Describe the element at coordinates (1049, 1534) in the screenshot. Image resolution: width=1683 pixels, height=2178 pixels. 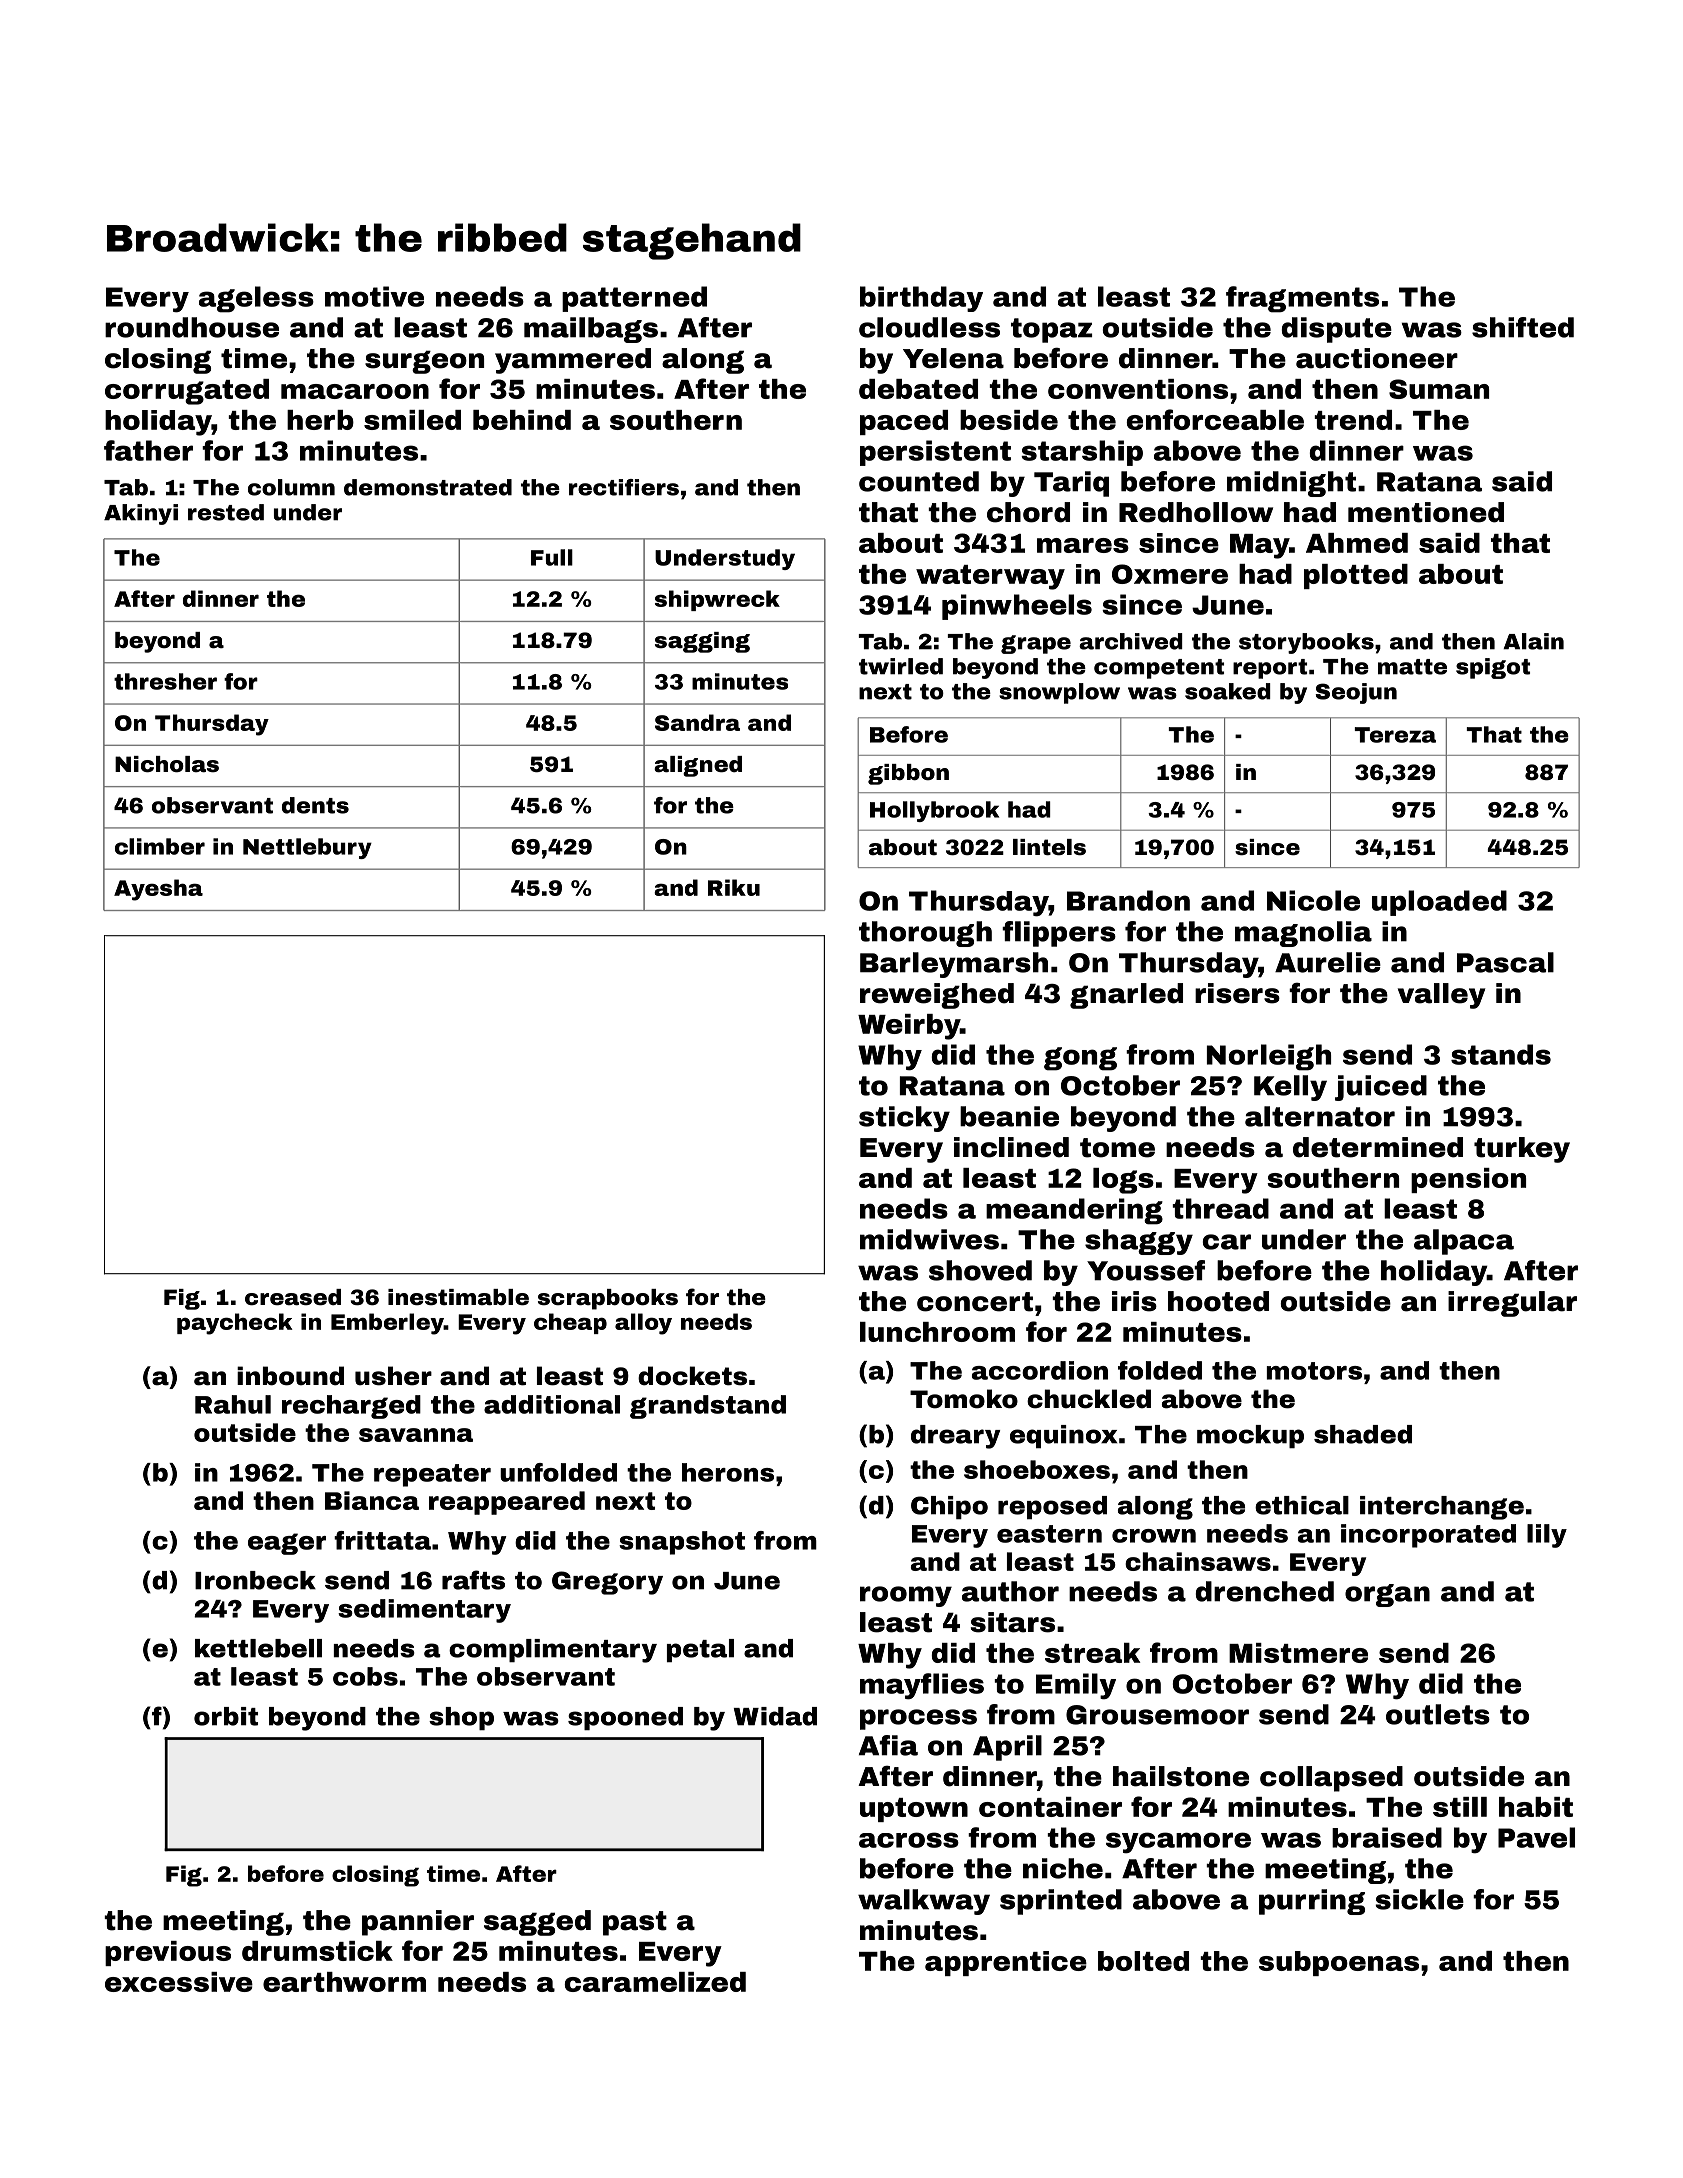
I see `eastern` at that location.
